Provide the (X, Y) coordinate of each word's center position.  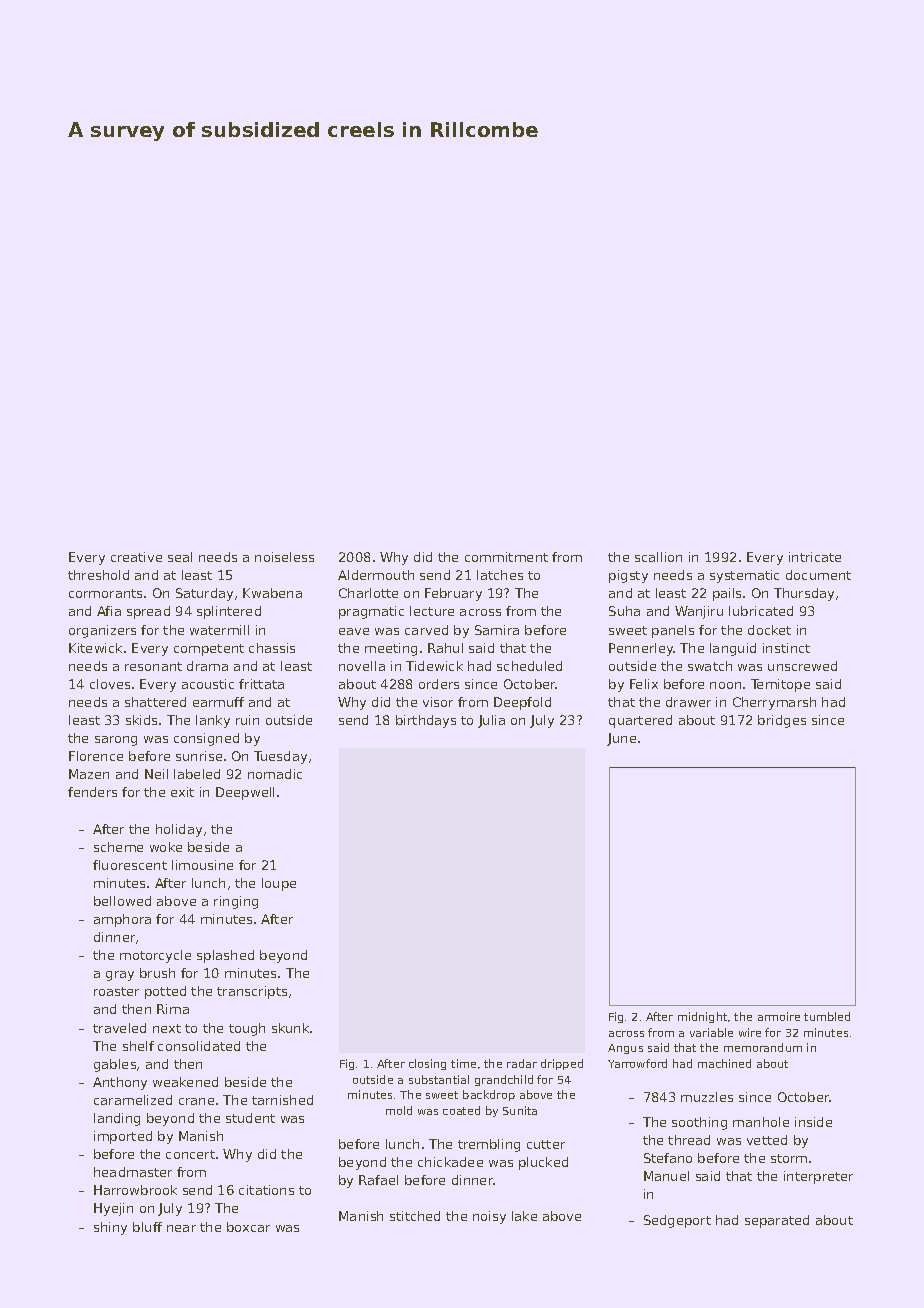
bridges (782, 721)
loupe (279, 884)
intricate (815, 557)
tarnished (282, 1100)
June (621, 739)
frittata (261, 684)
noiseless (284, 557)
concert (190, 1154)
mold (399, 1110)
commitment (506, 557)
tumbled (827, 1016)
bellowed (122, 901)
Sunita (520, 1110)
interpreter (818, 1177)
